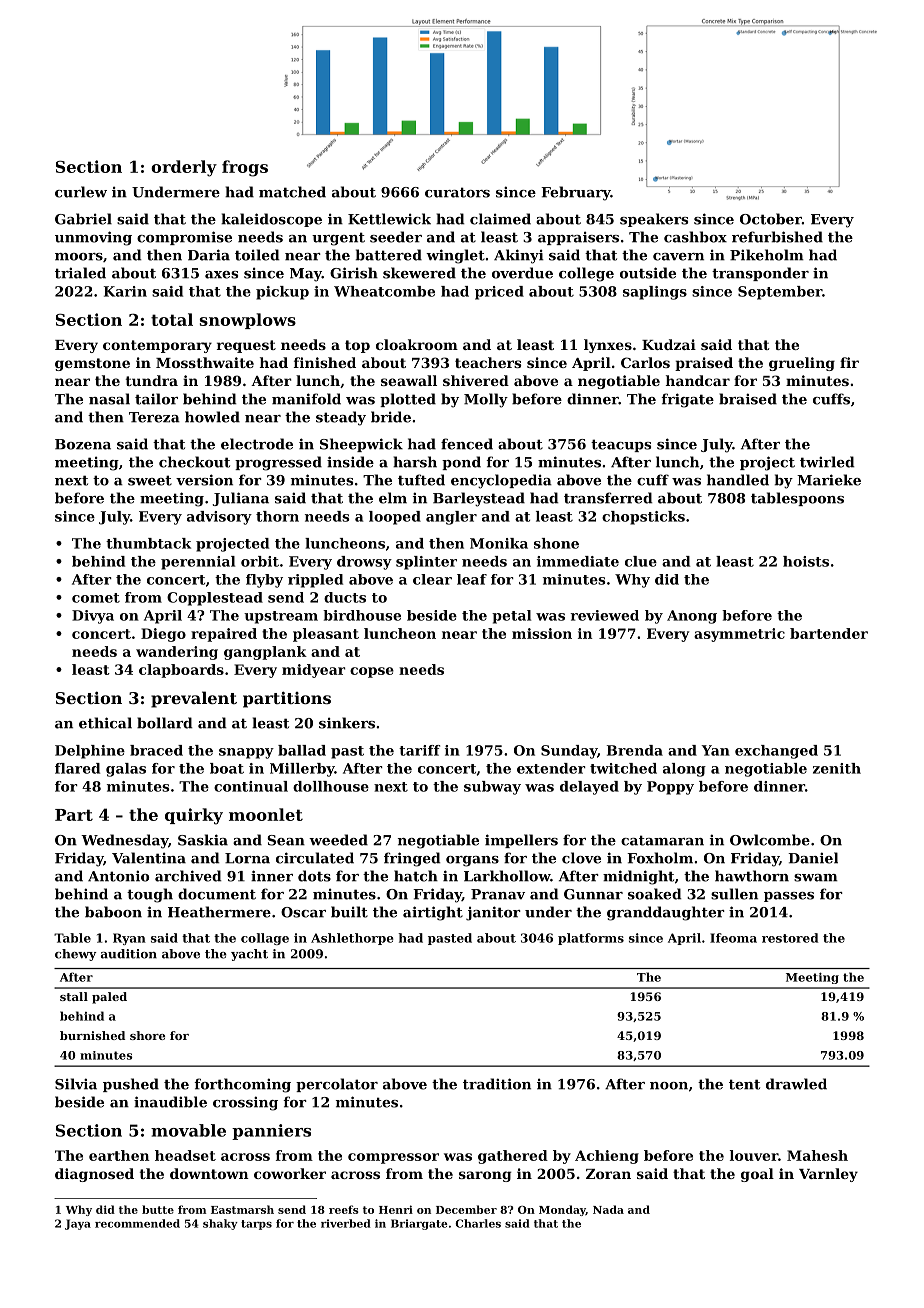  I want to click on sinkers, so click(347, 723).
